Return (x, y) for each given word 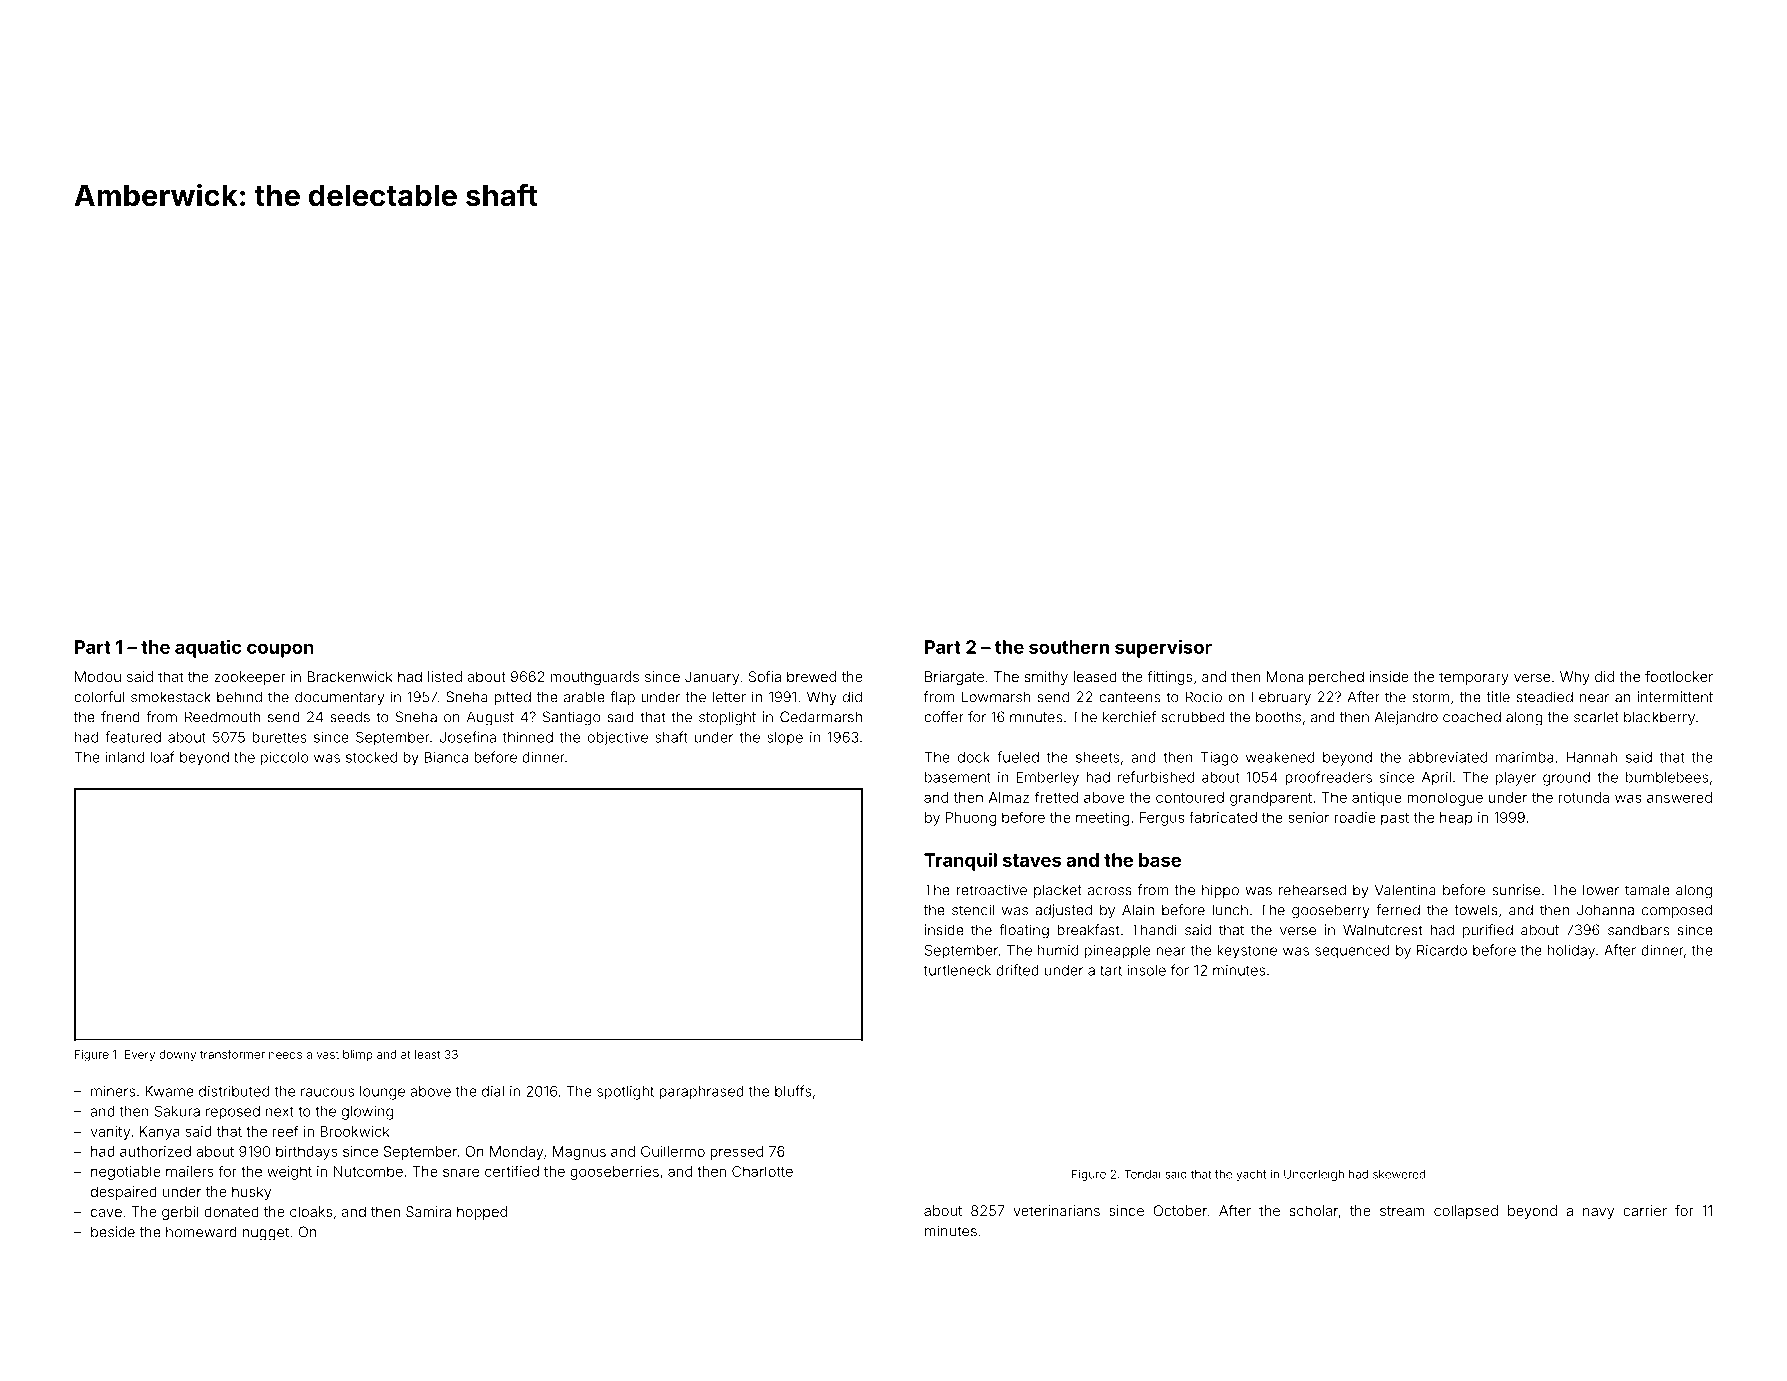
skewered (1399, 1174)
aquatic (208, 648)
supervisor (1163, 648)
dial (493, 1091)
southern (1069, 647)
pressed (736, 1153)
